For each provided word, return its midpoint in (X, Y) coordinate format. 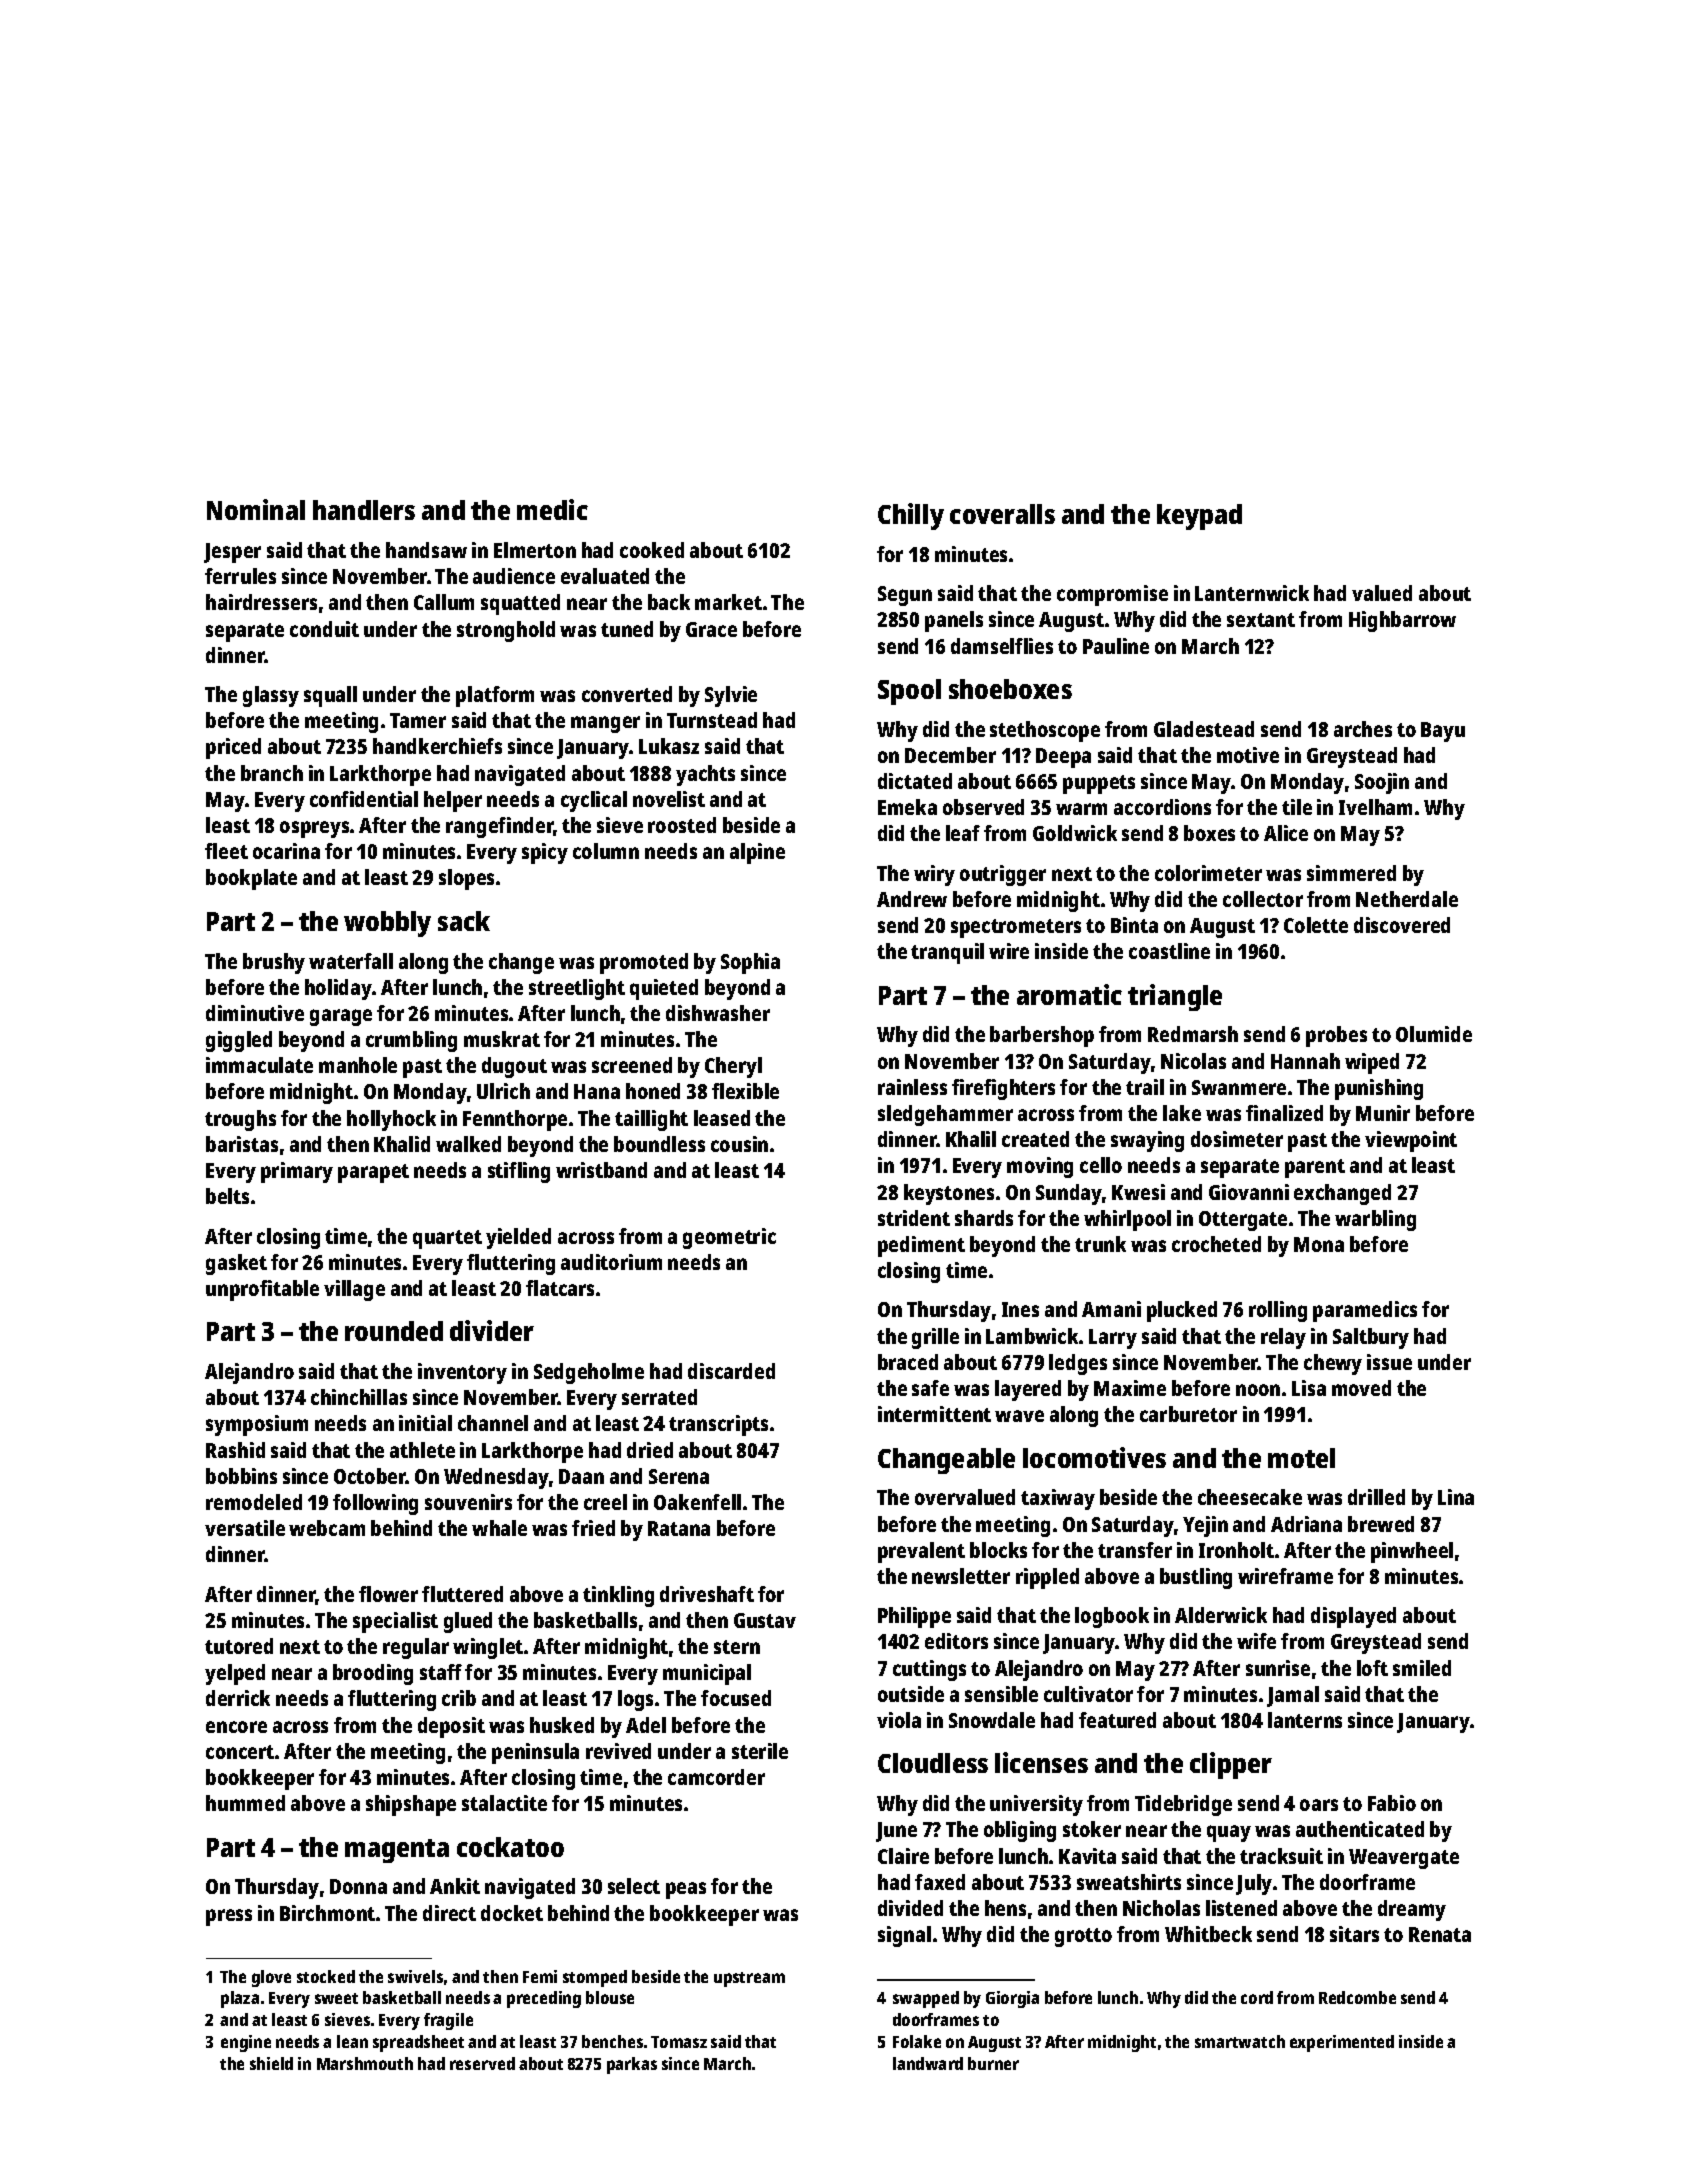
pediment (921, 1246)
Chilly (911, 516)
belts (227, 1196)
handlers (364, 510)
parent (1315, 1168)
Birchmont (327, 1913)
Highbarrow (1402, 621)
